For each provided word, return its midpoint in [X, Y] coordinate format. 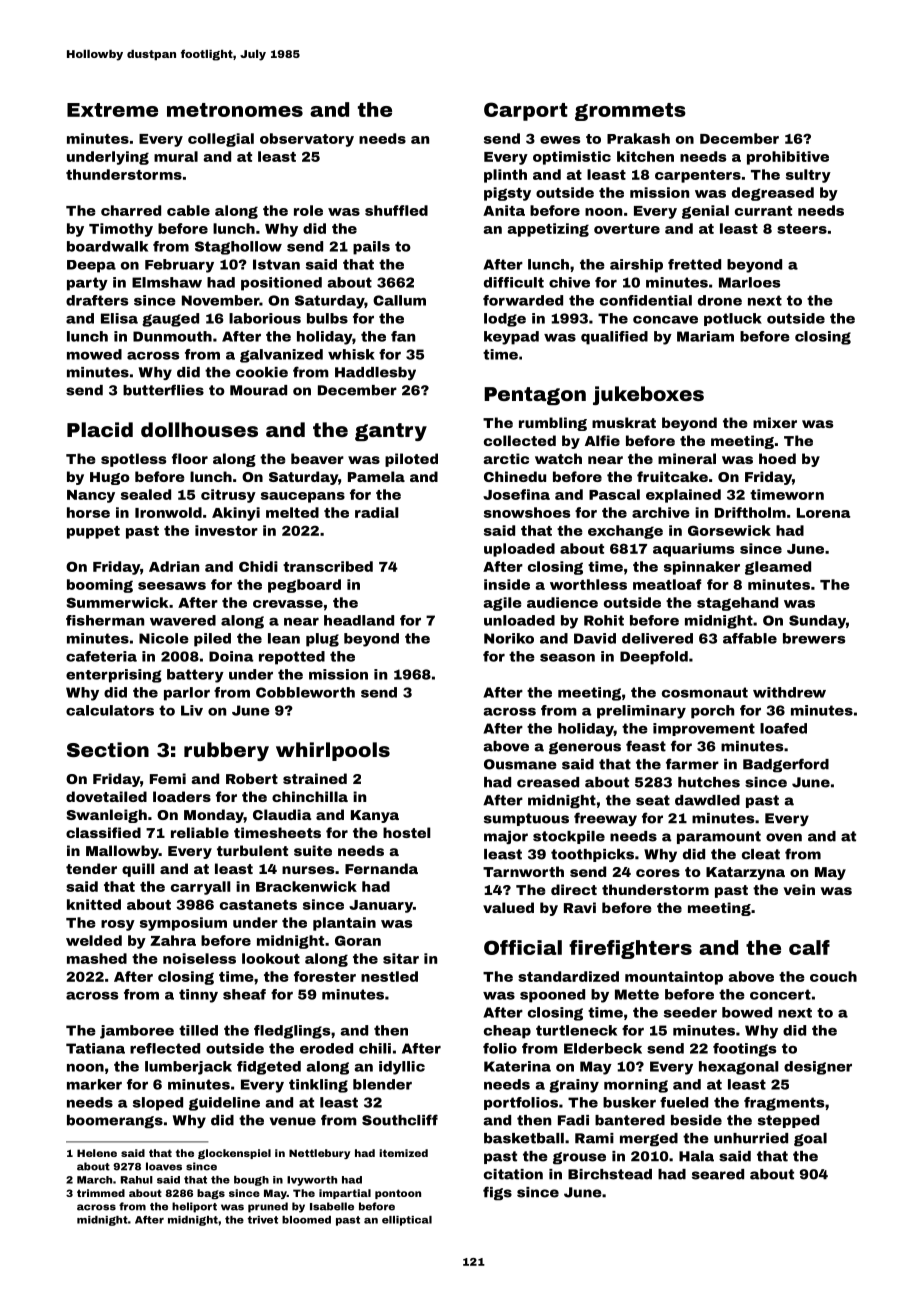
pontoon [398, 1194]
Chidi [258, 566]
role [308, 210]
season [567, 658]
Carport [526, 111]
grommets [630, 112]
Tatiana [95, 1048]
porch [712, 712]
